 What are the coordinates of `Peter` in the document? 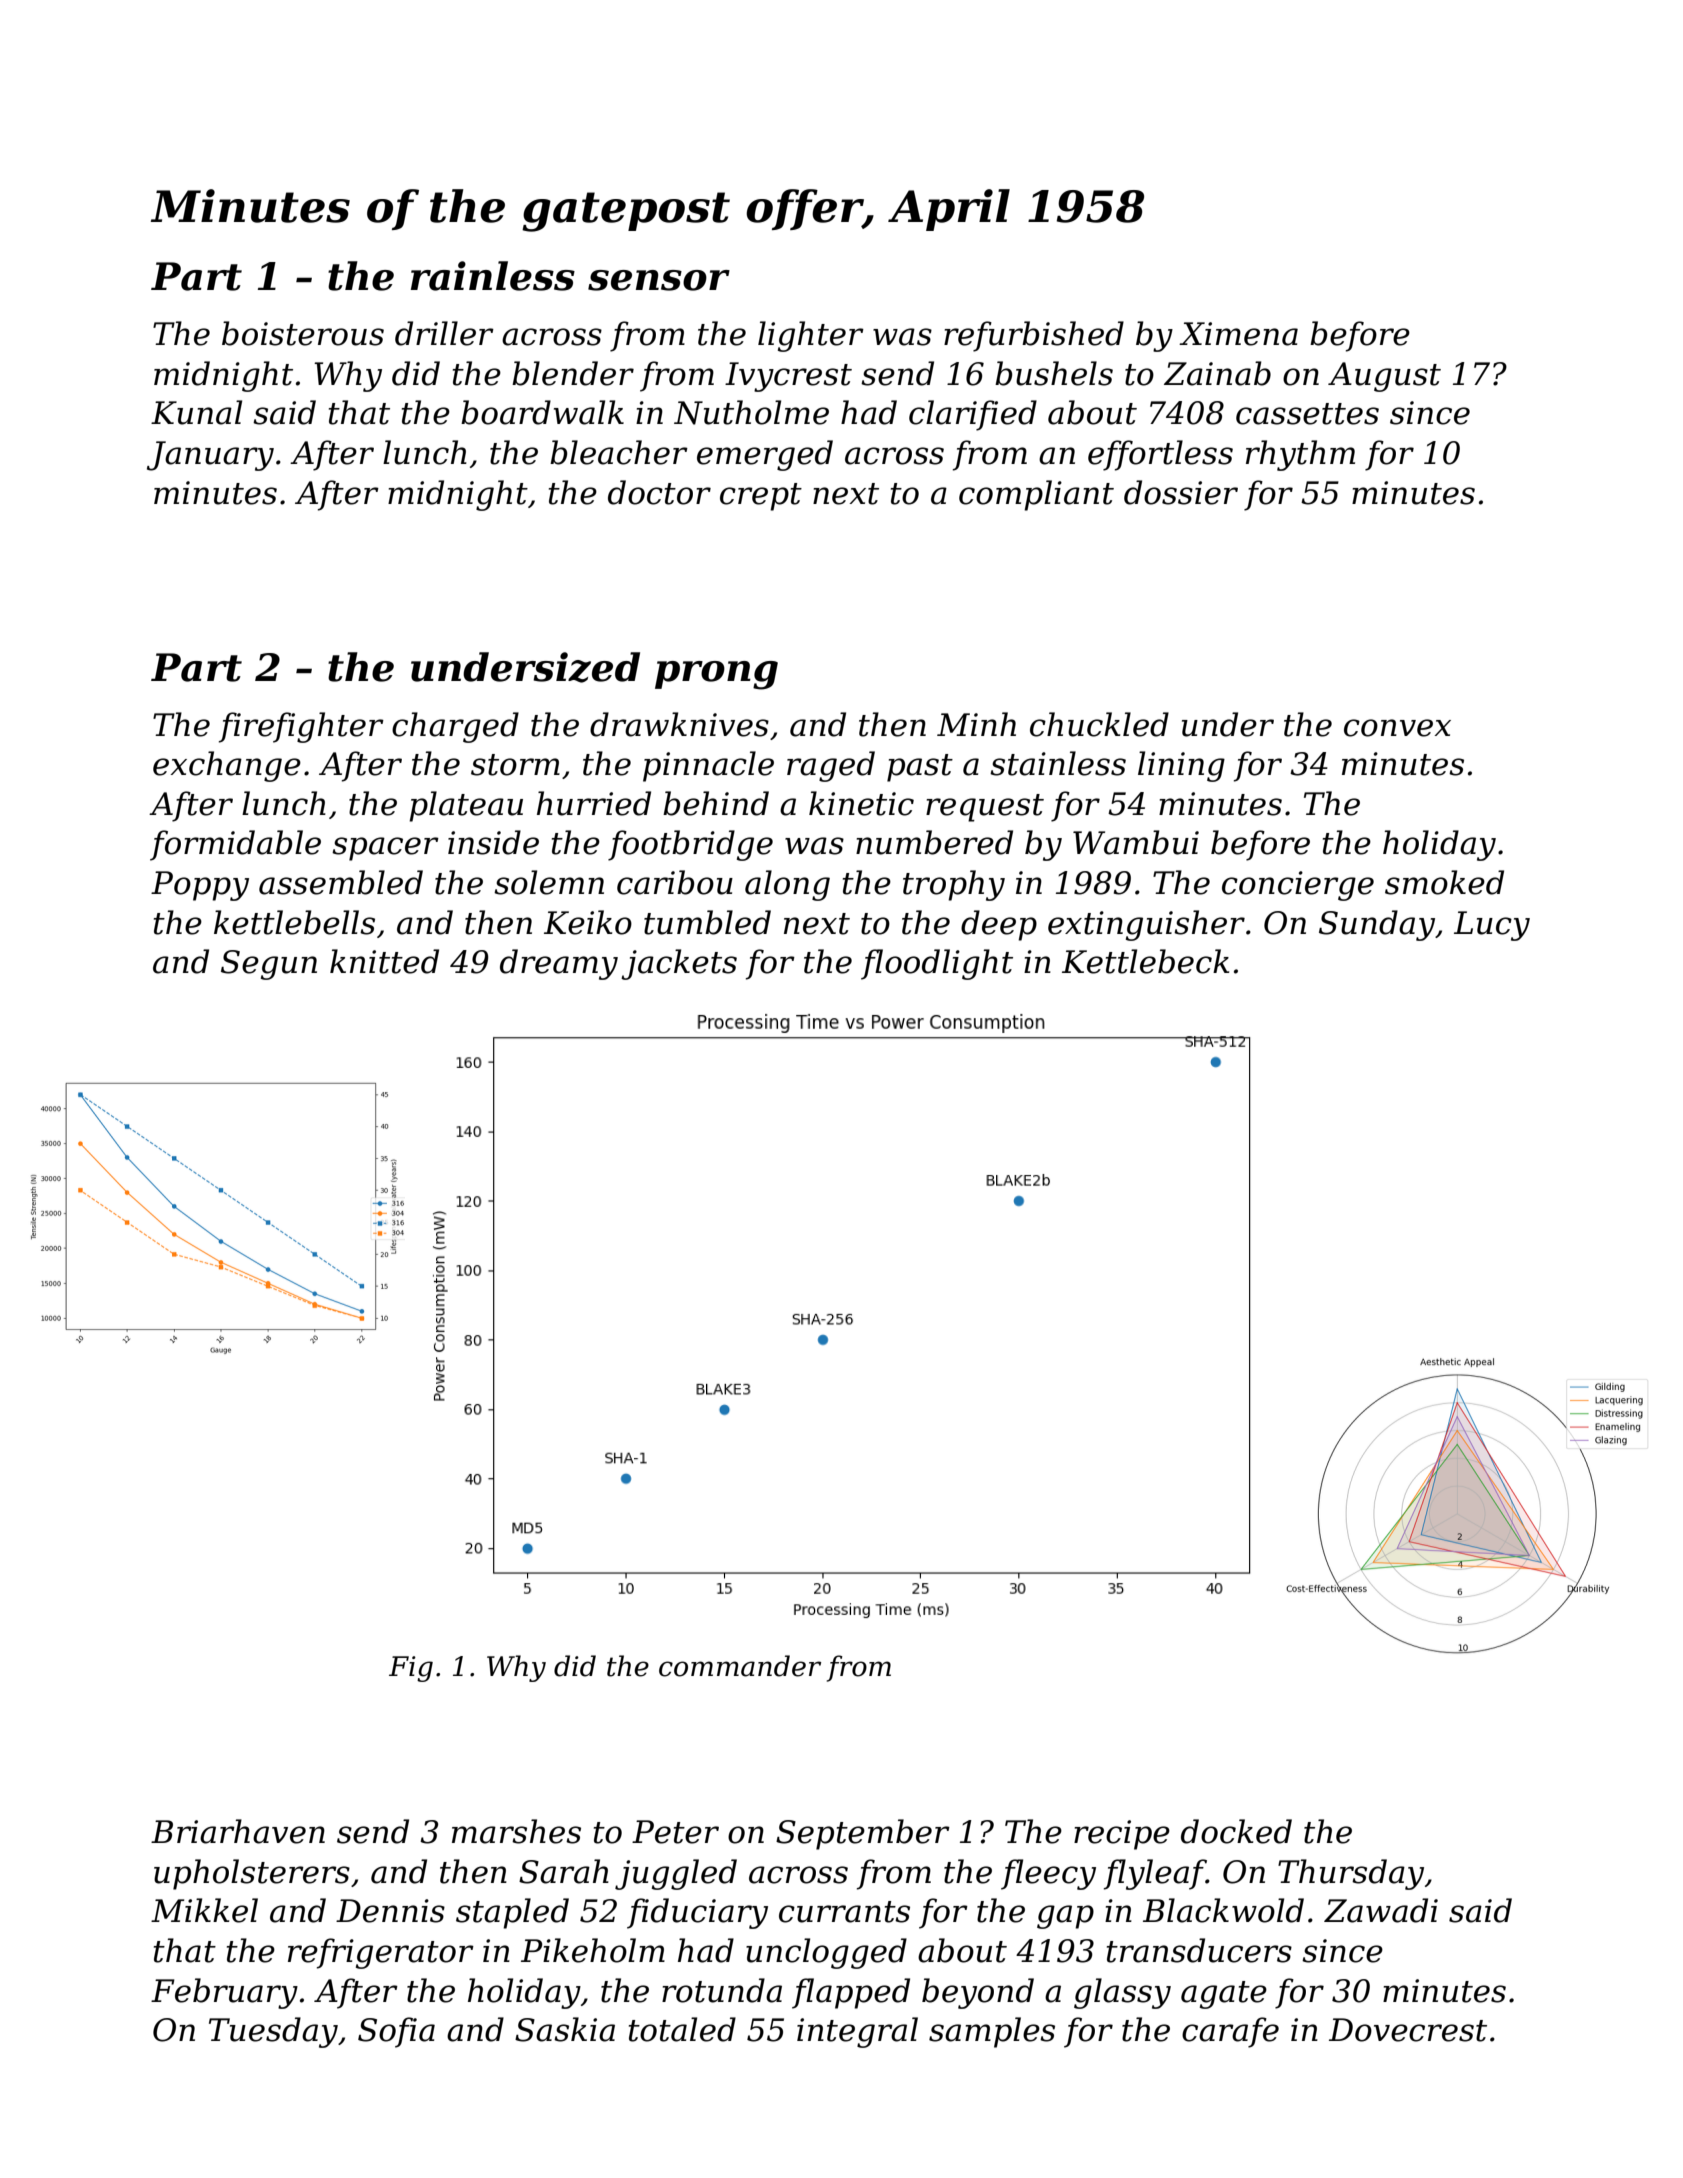 It's located at (675, 1832).
